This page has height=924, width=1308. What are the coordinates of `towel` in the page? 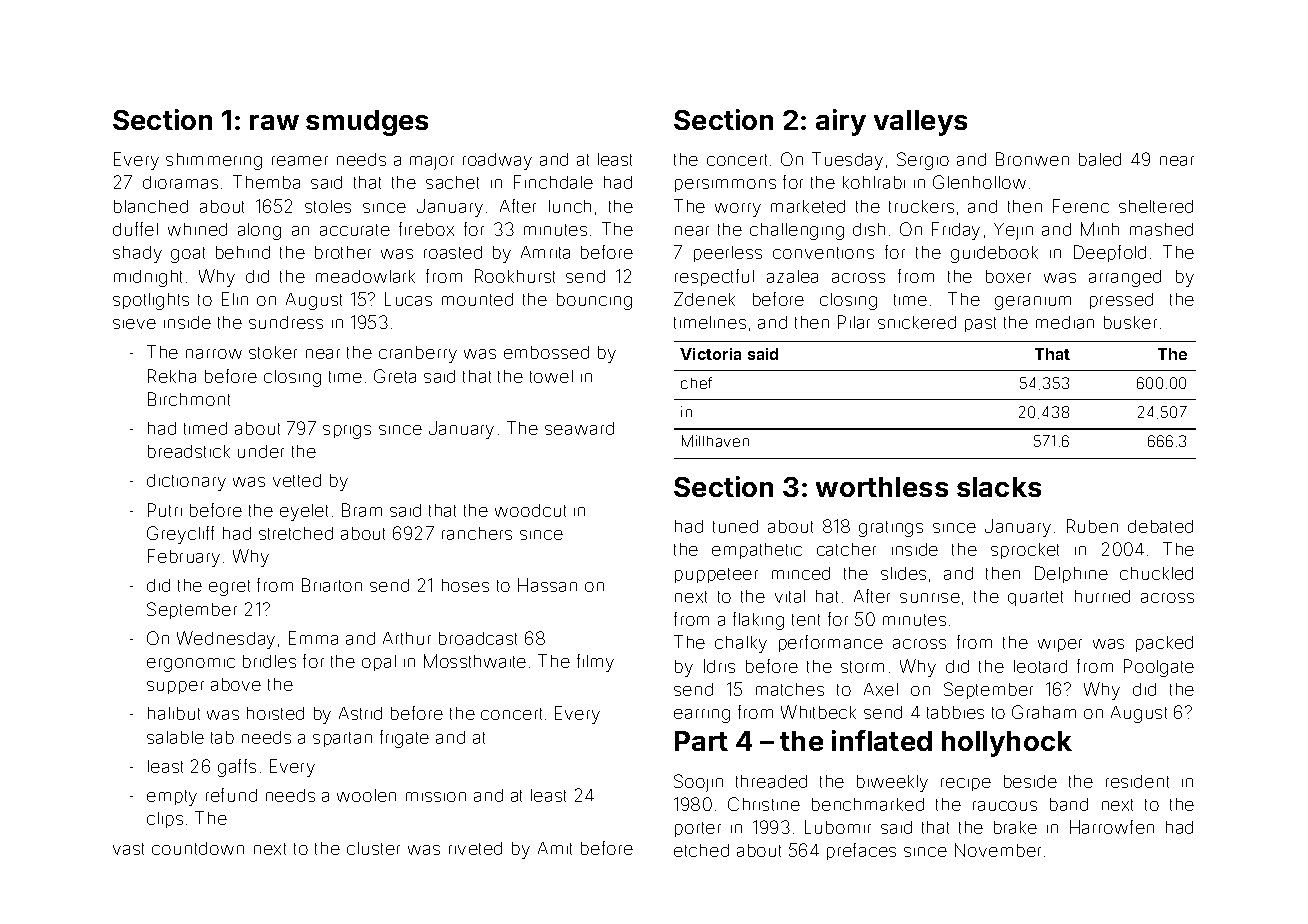 It's located at (551, 376).
